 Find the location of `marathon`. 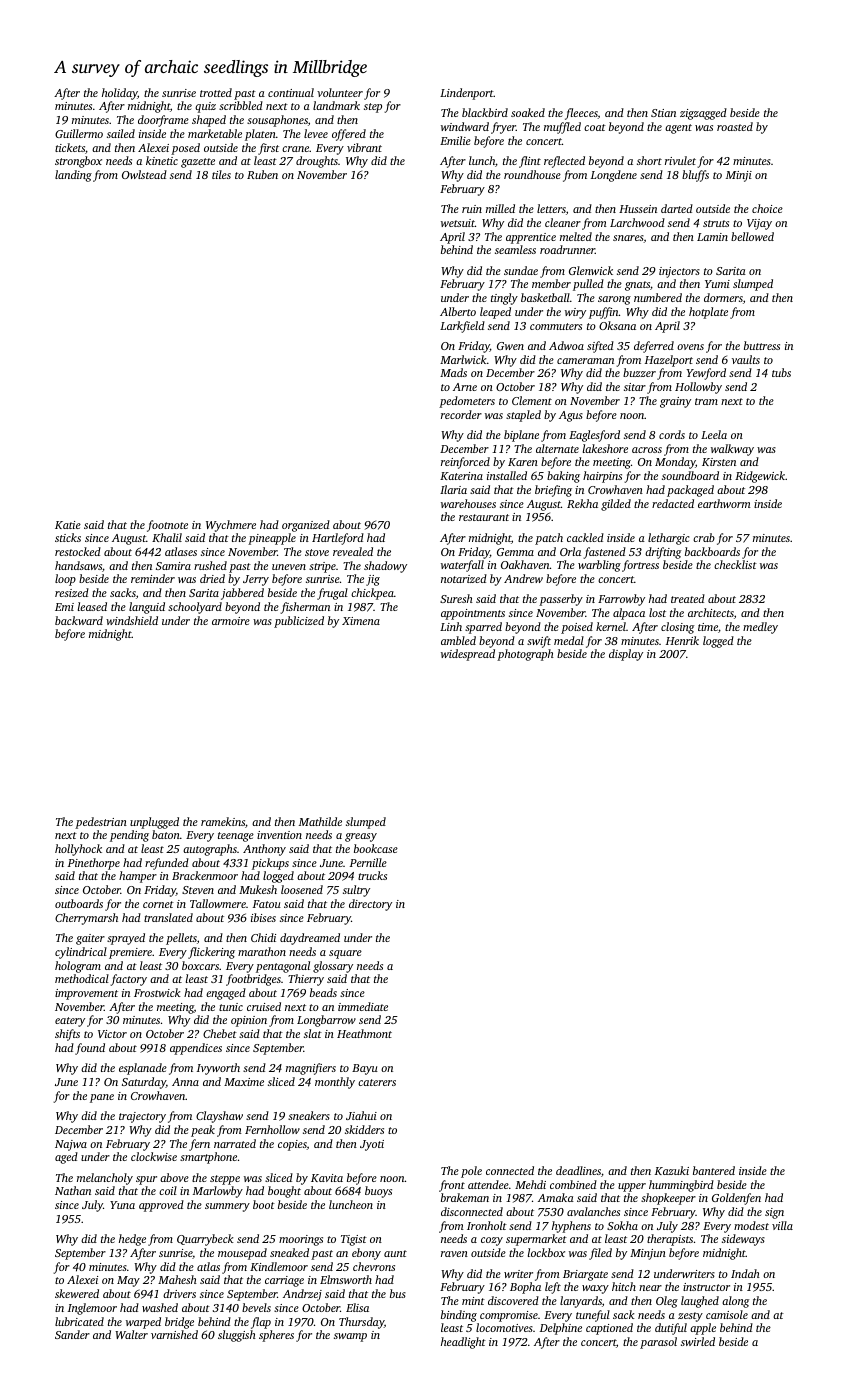

marathon is located at coordinates (262, 951).
